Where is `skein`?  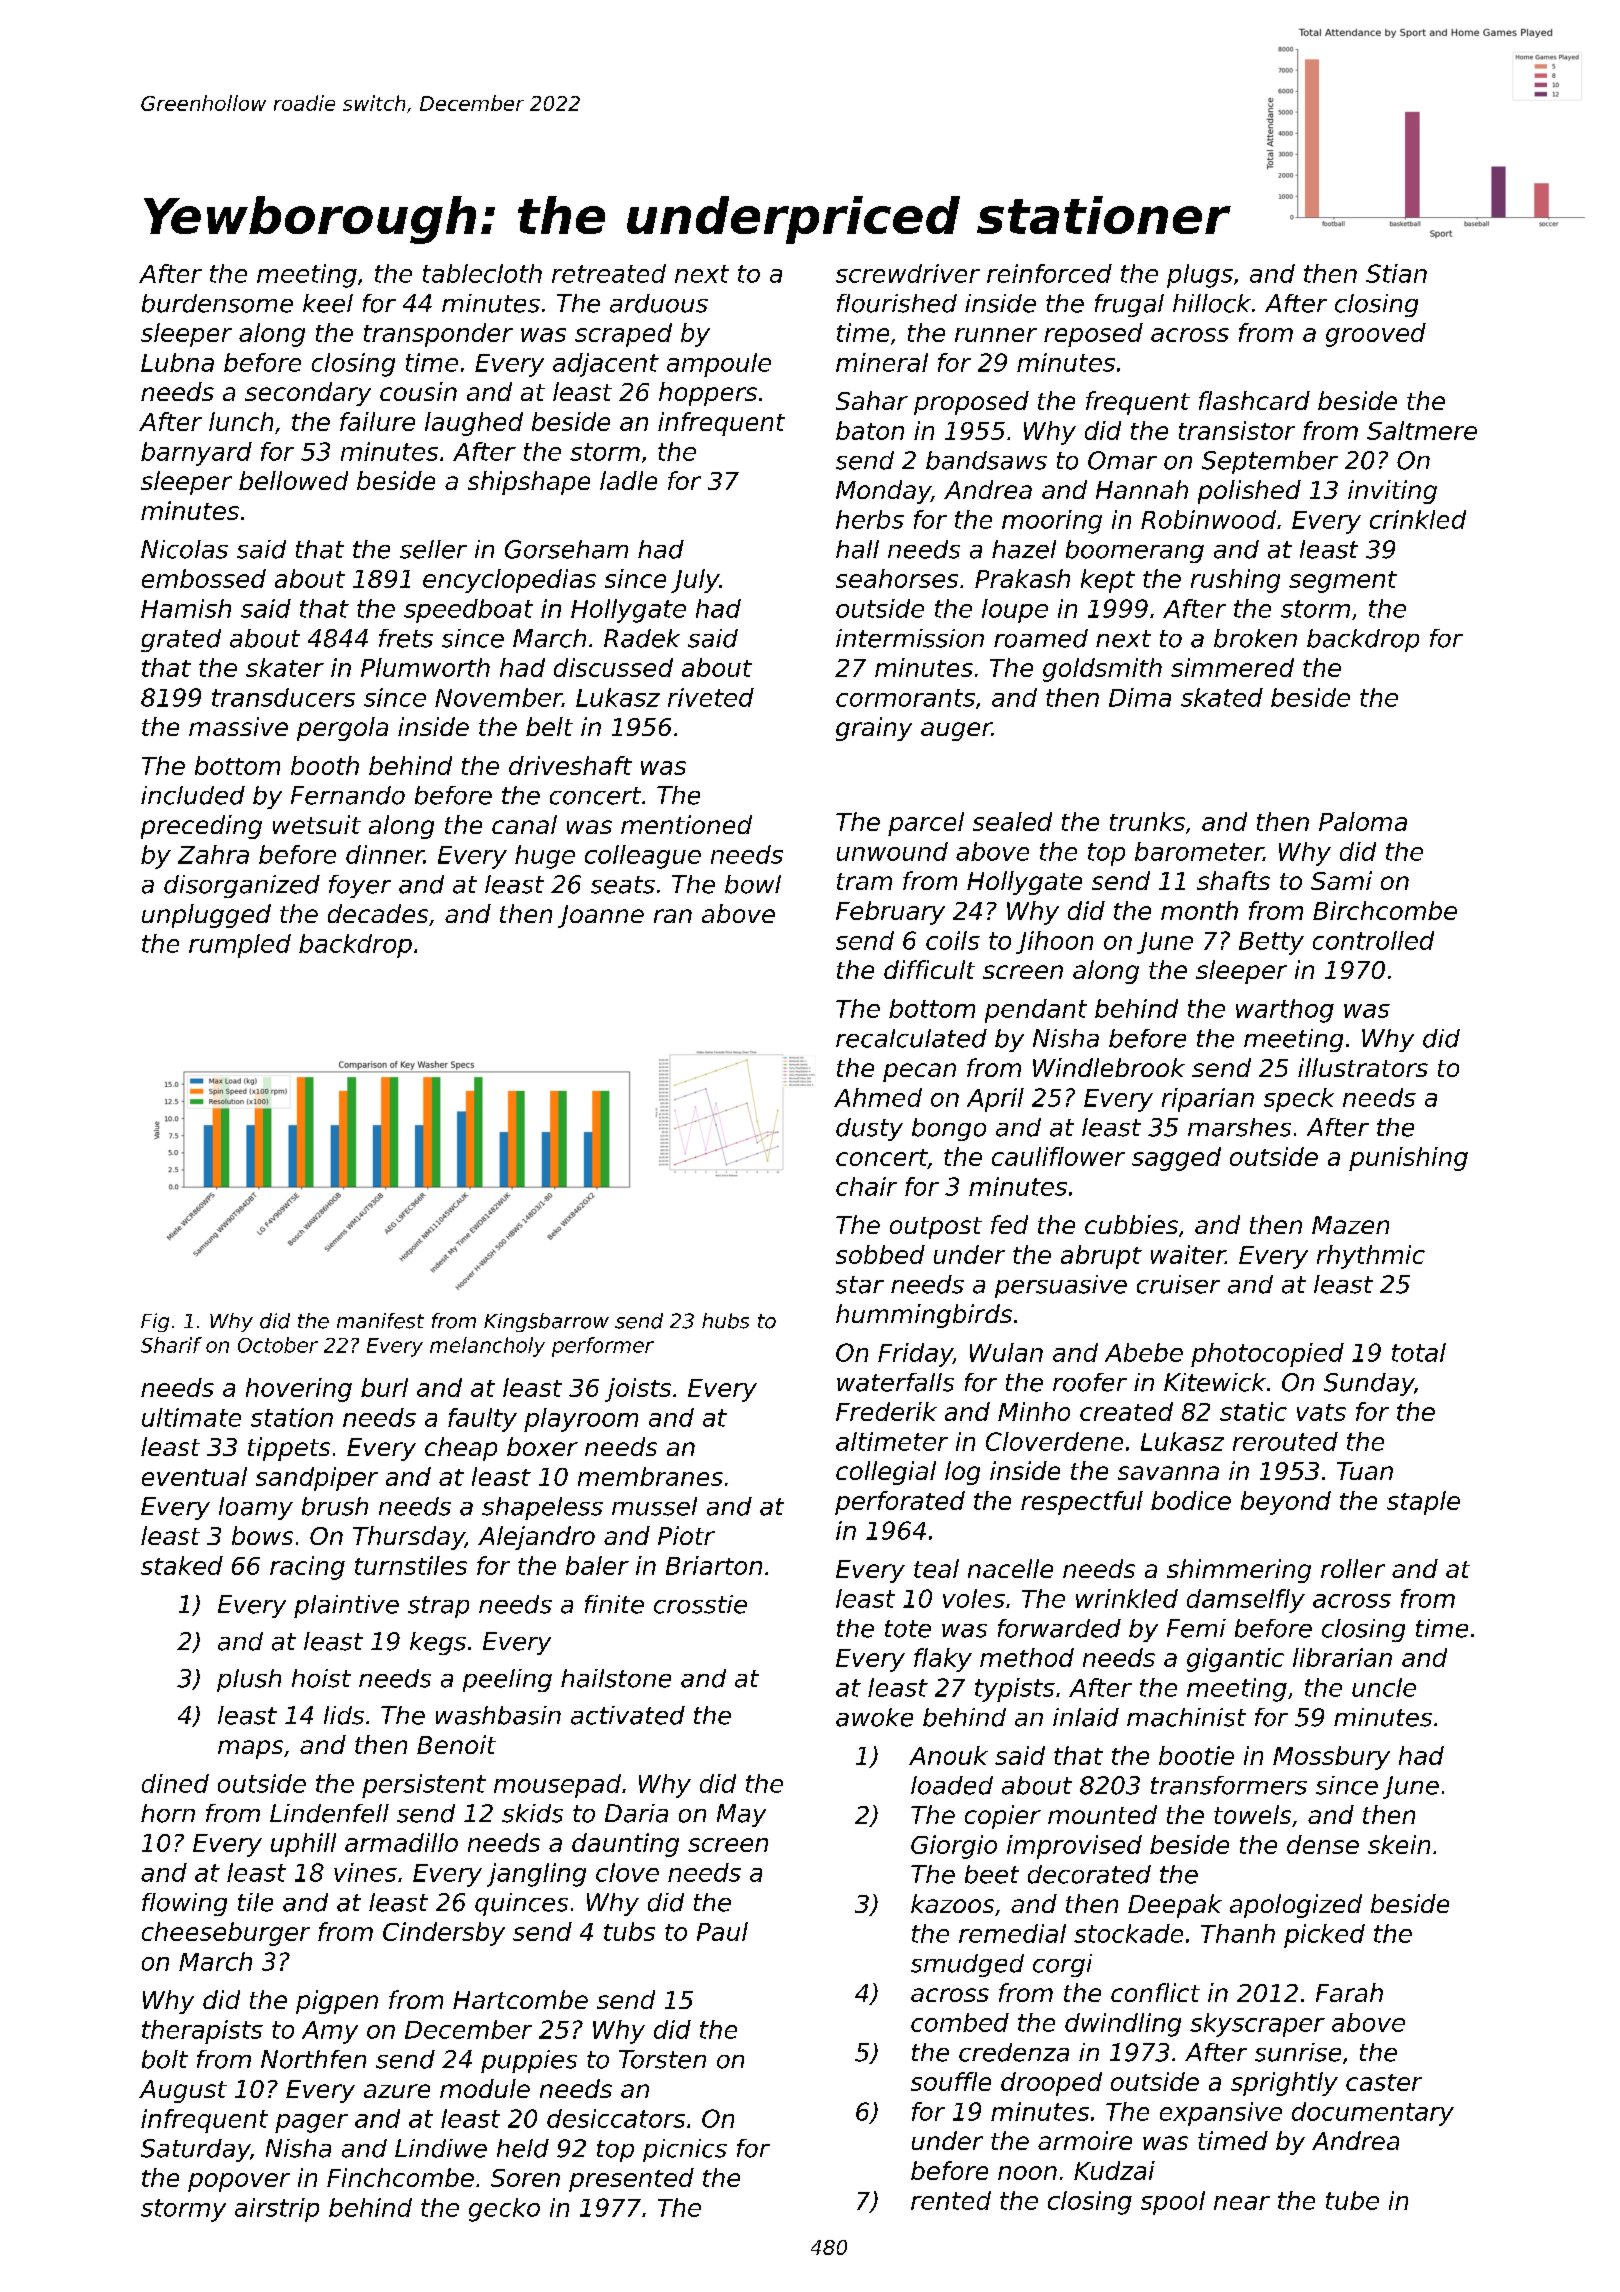 skein is located at coordinates (1399, 1844).
